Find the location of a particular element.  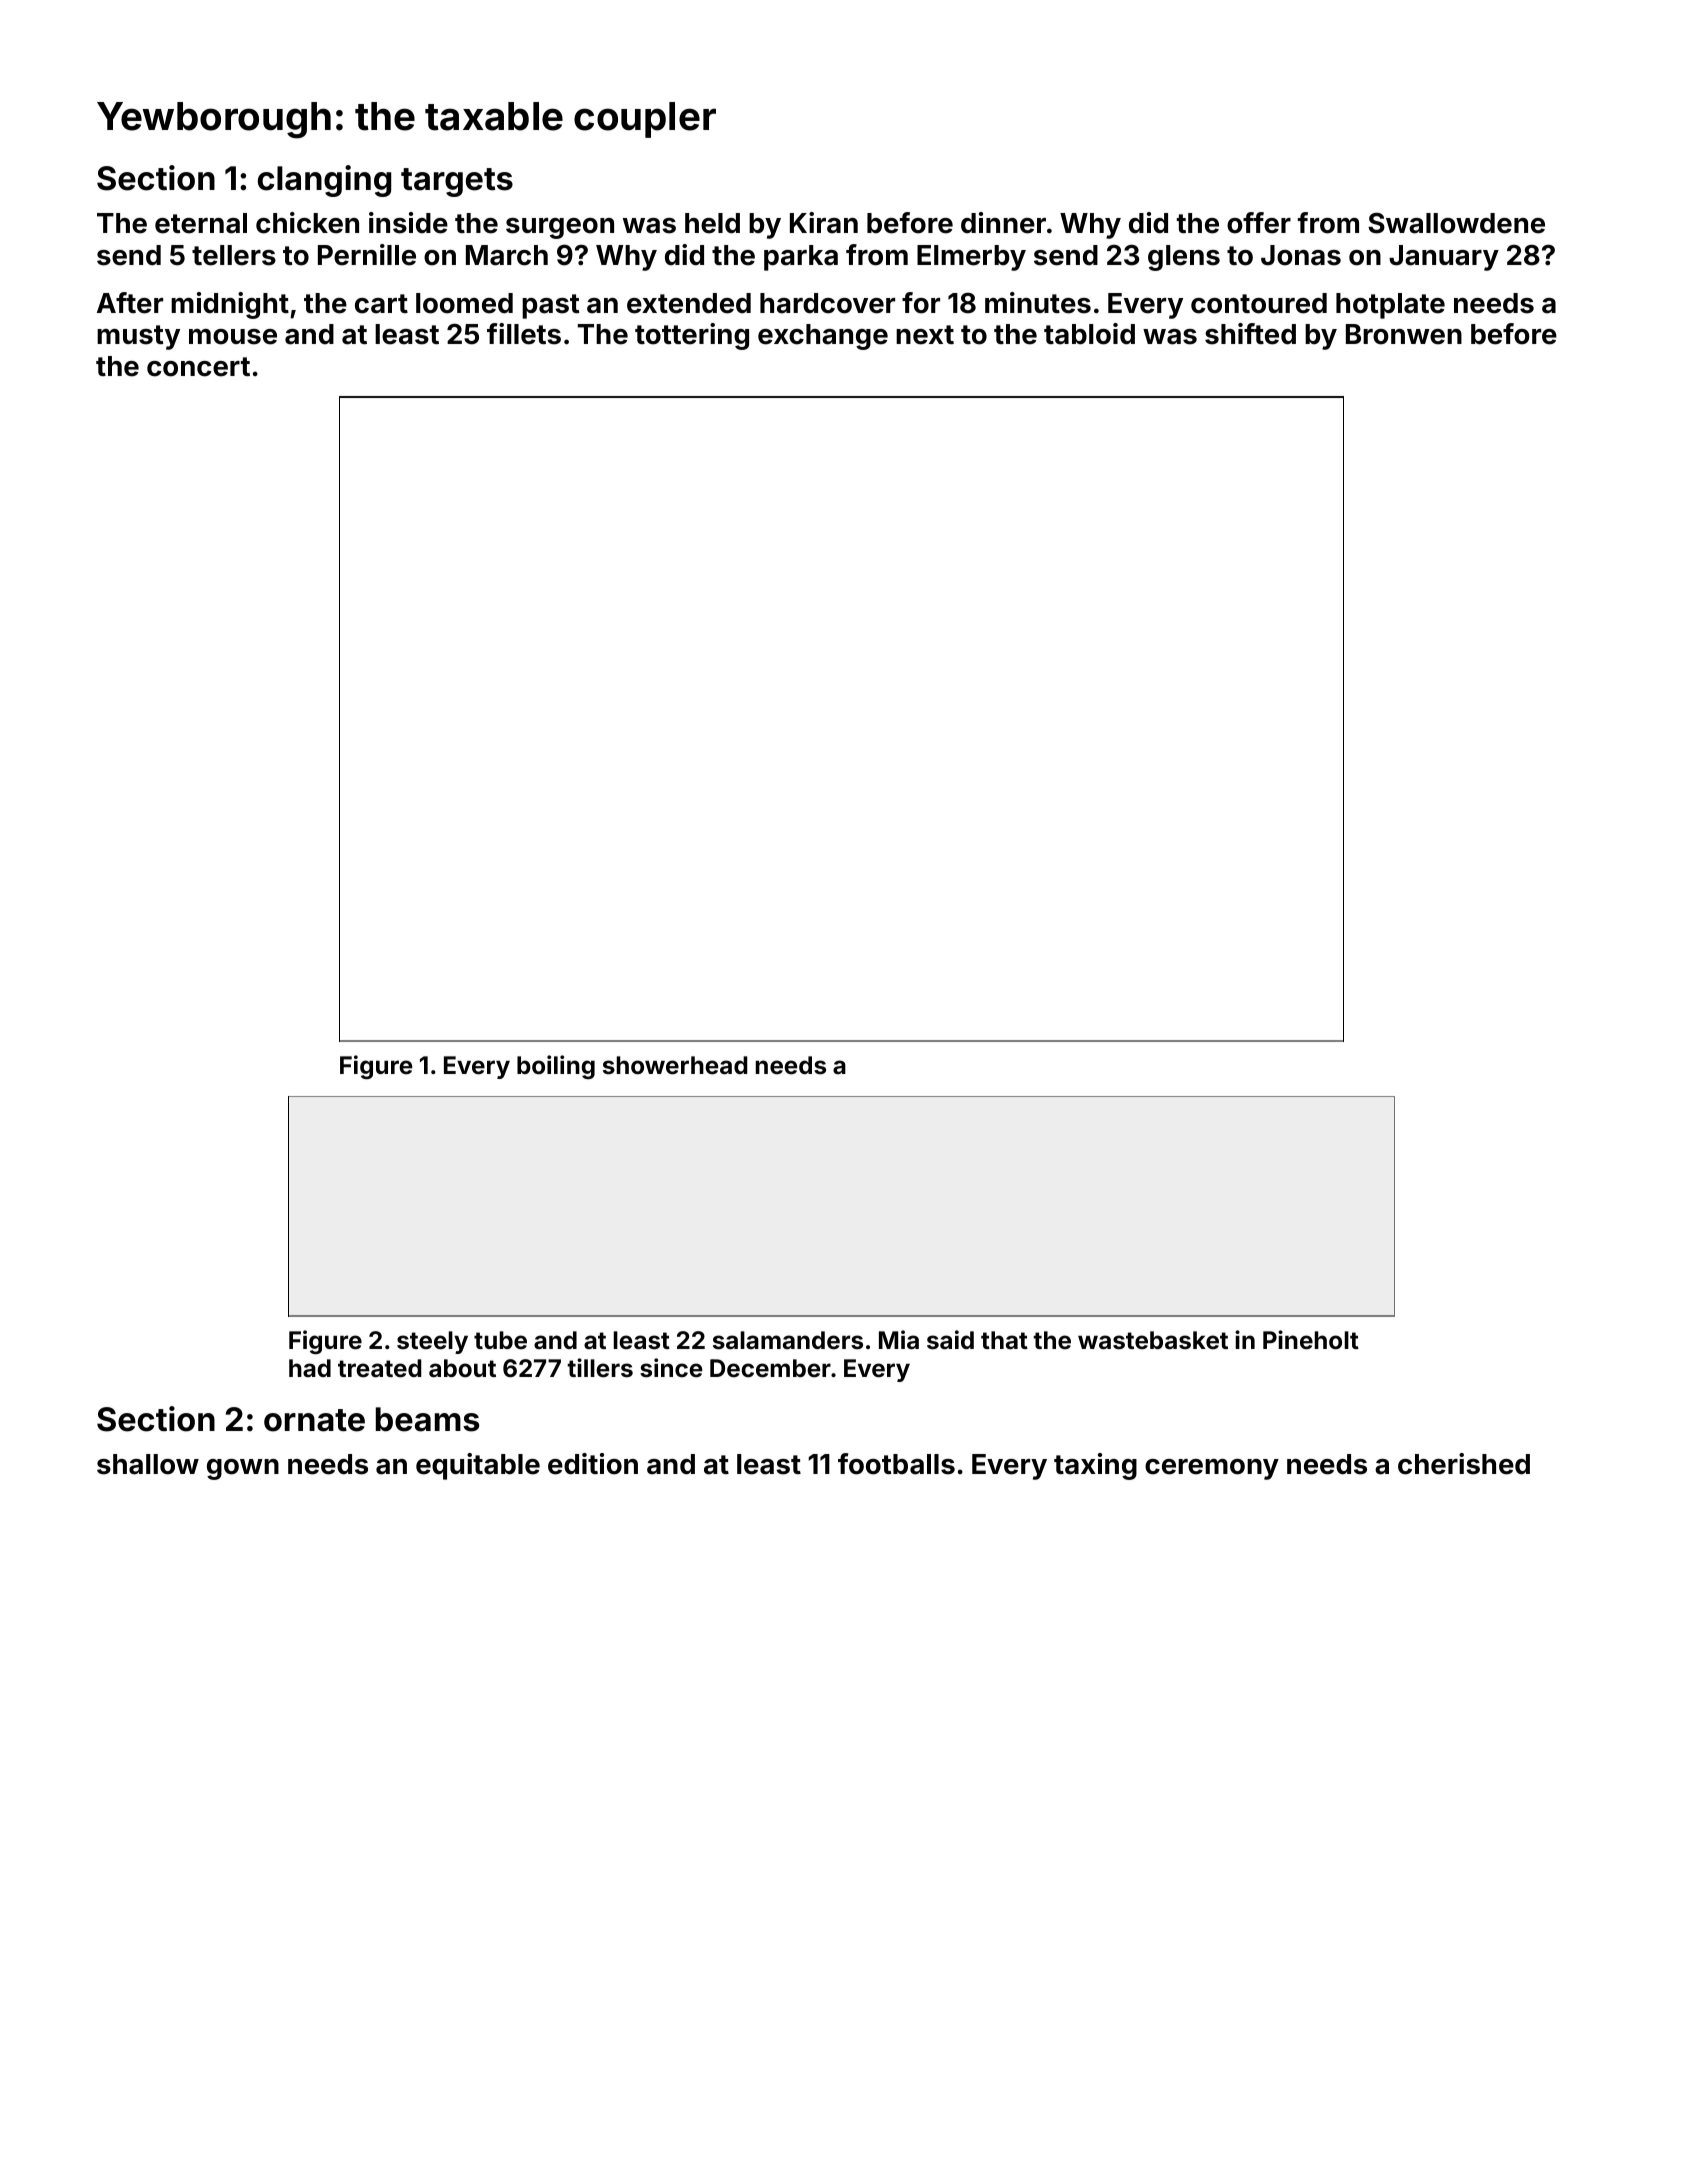

offer is located at coordinates (1259, 223).
